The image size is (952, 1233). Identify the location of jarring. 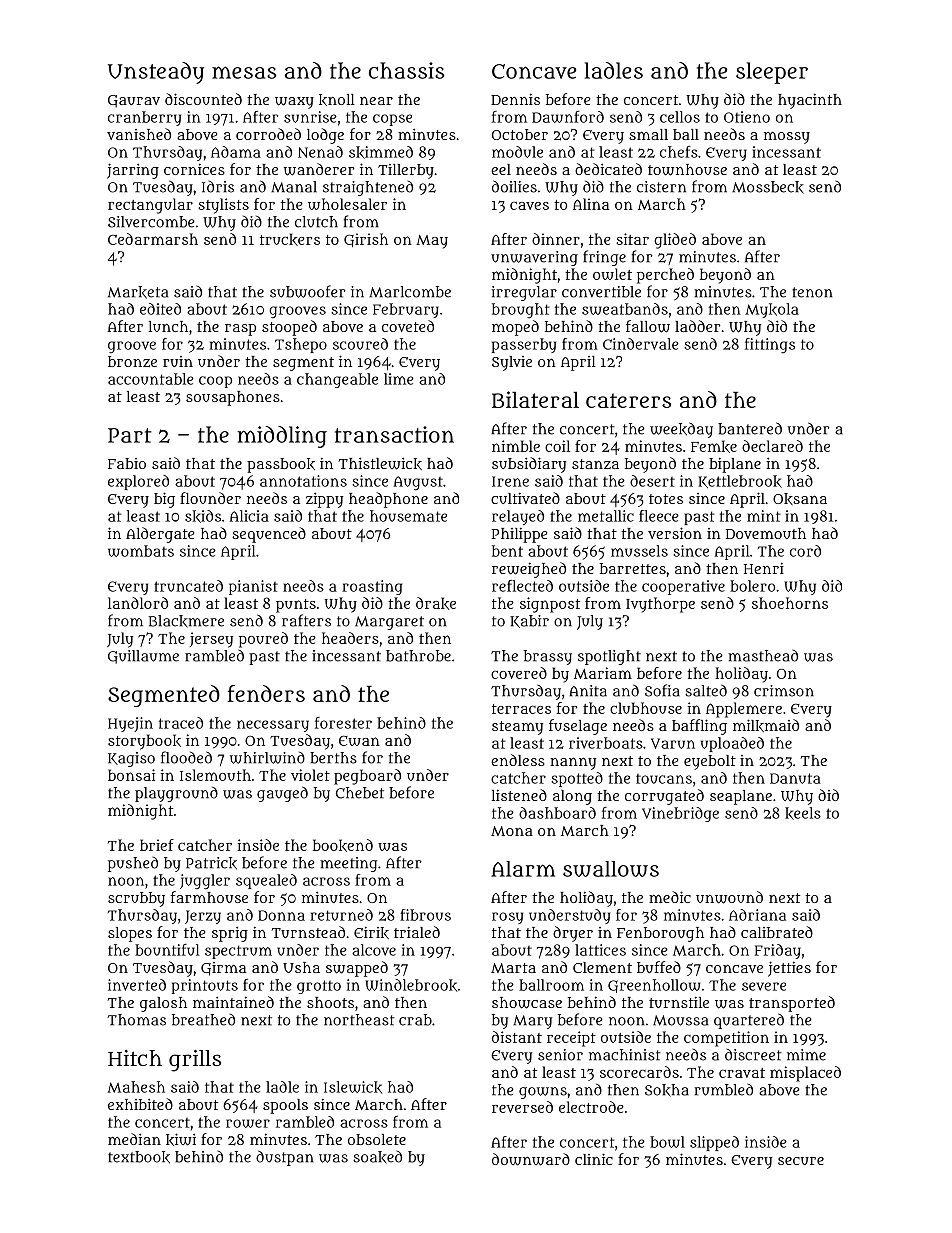
(133, 171).
